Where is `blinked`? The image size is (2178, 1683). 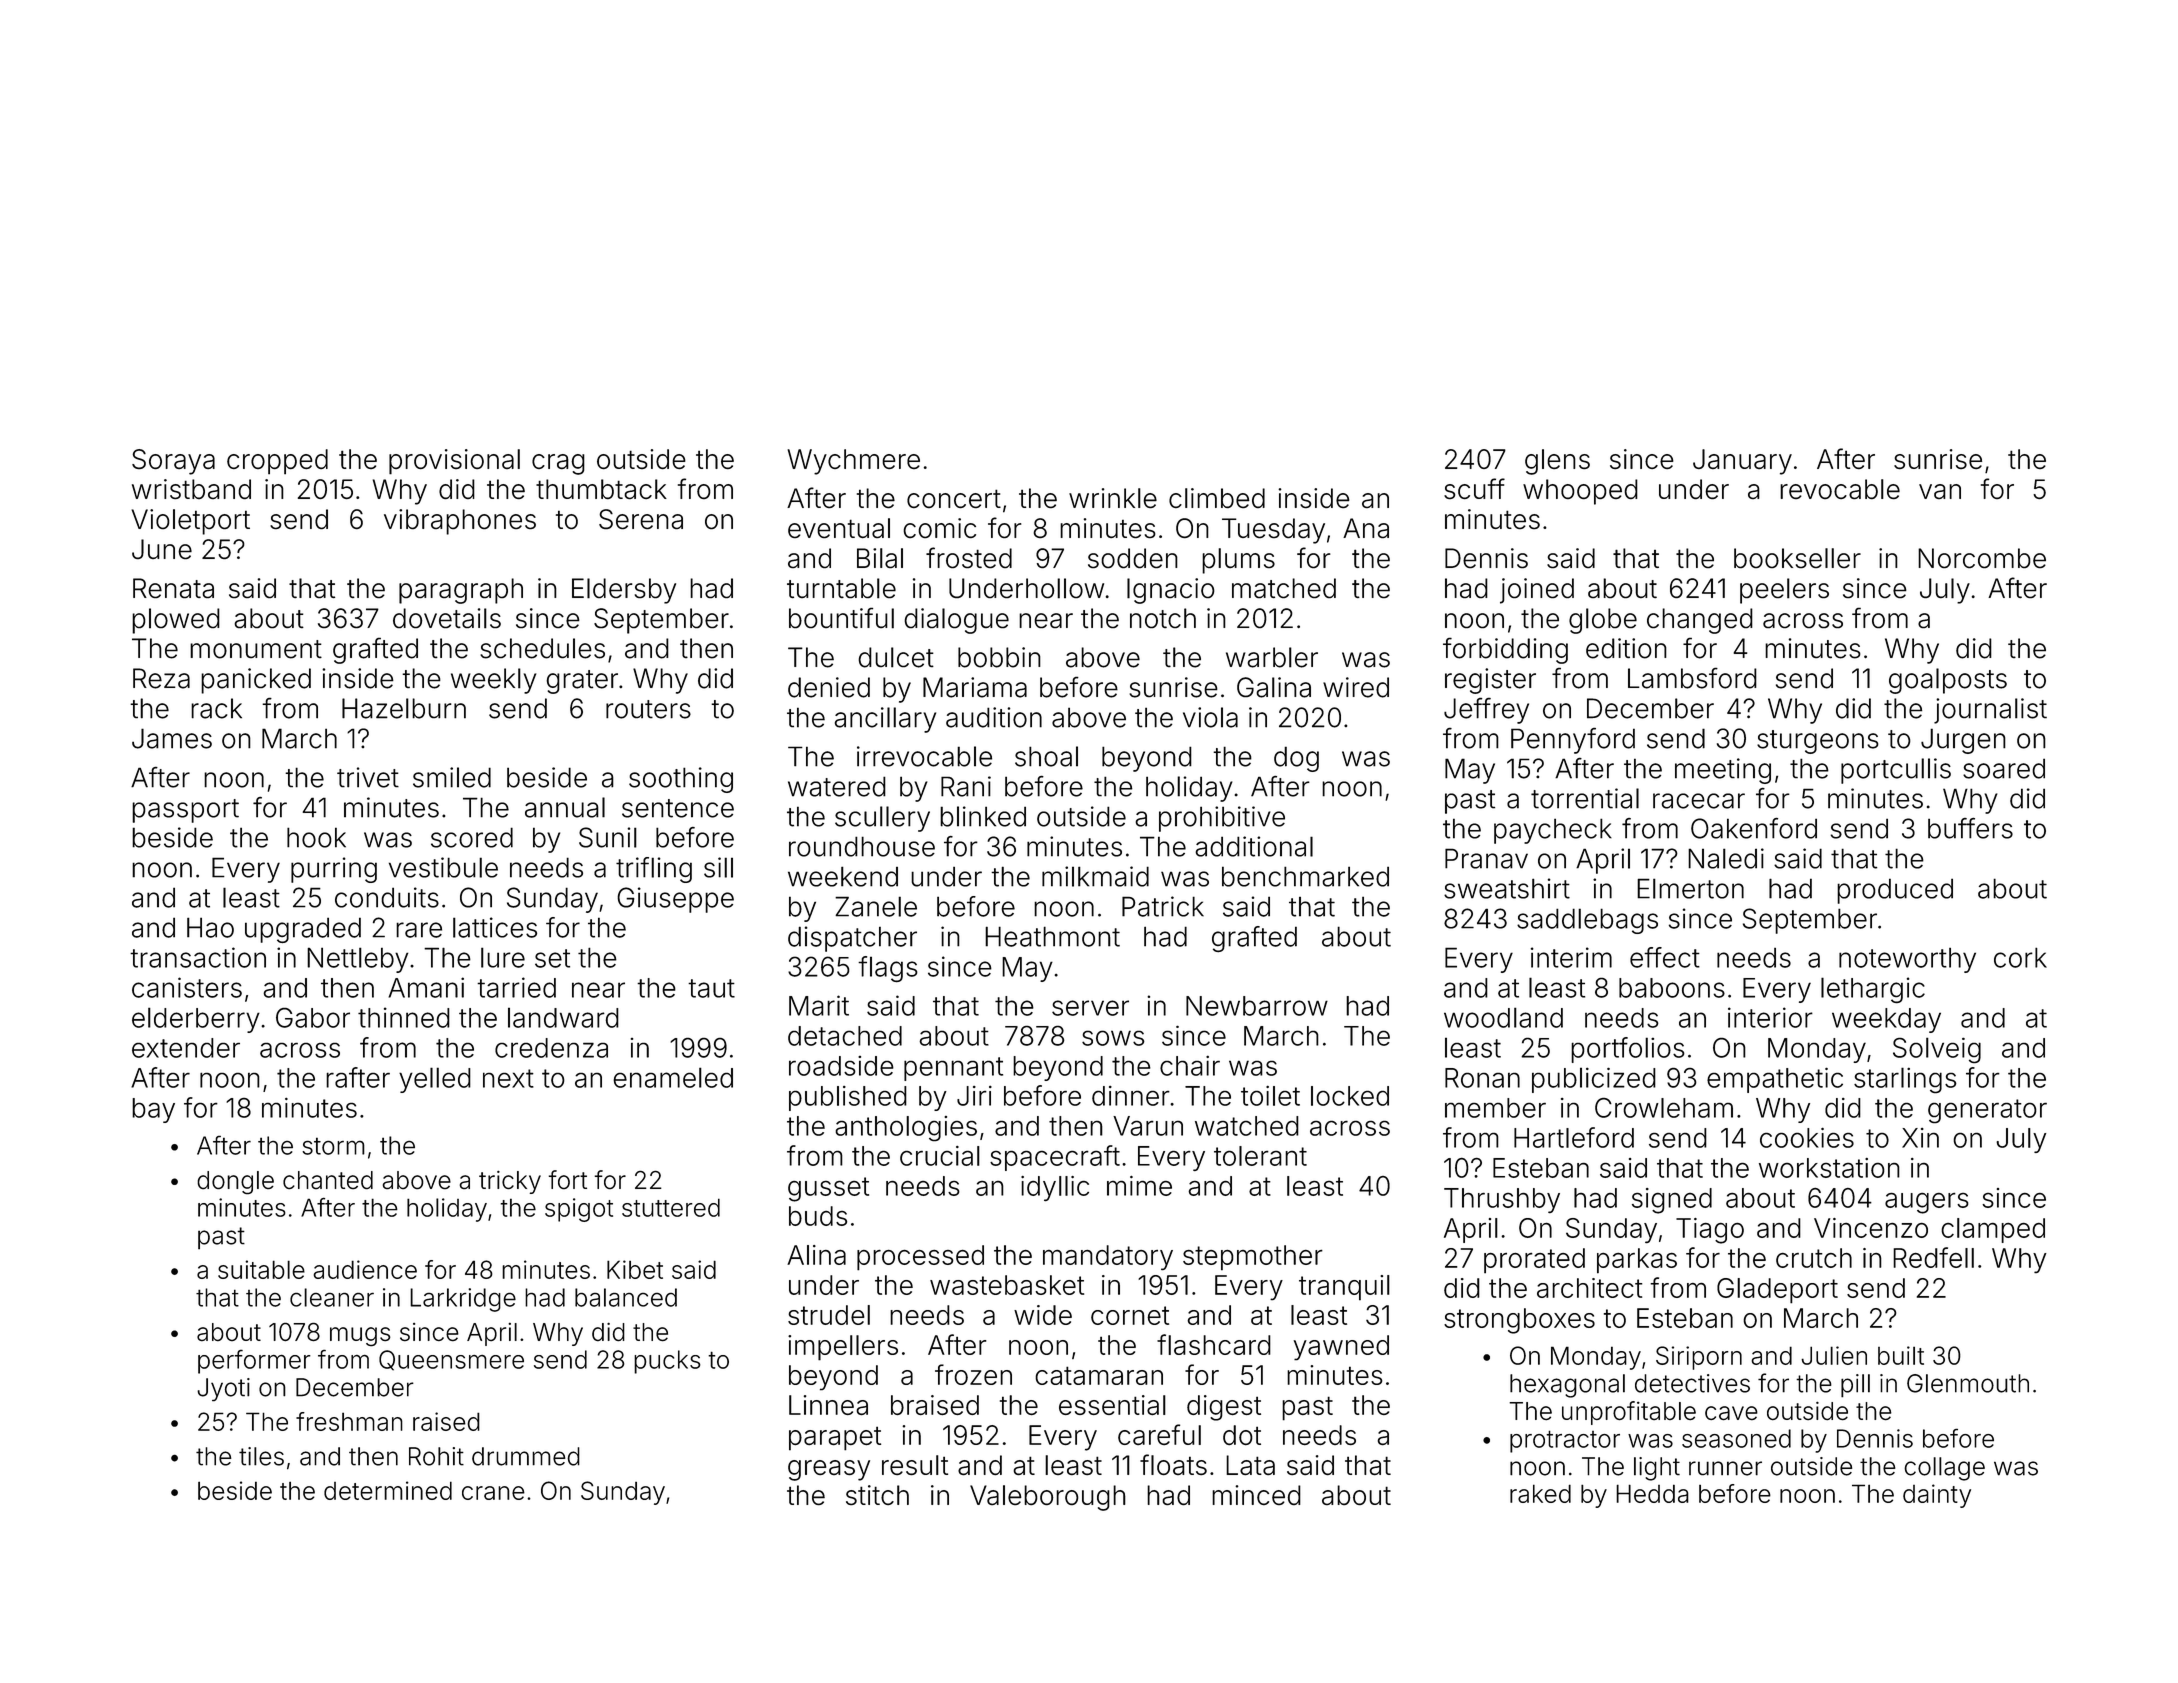 blinked is located at coordinates (983, 816).
